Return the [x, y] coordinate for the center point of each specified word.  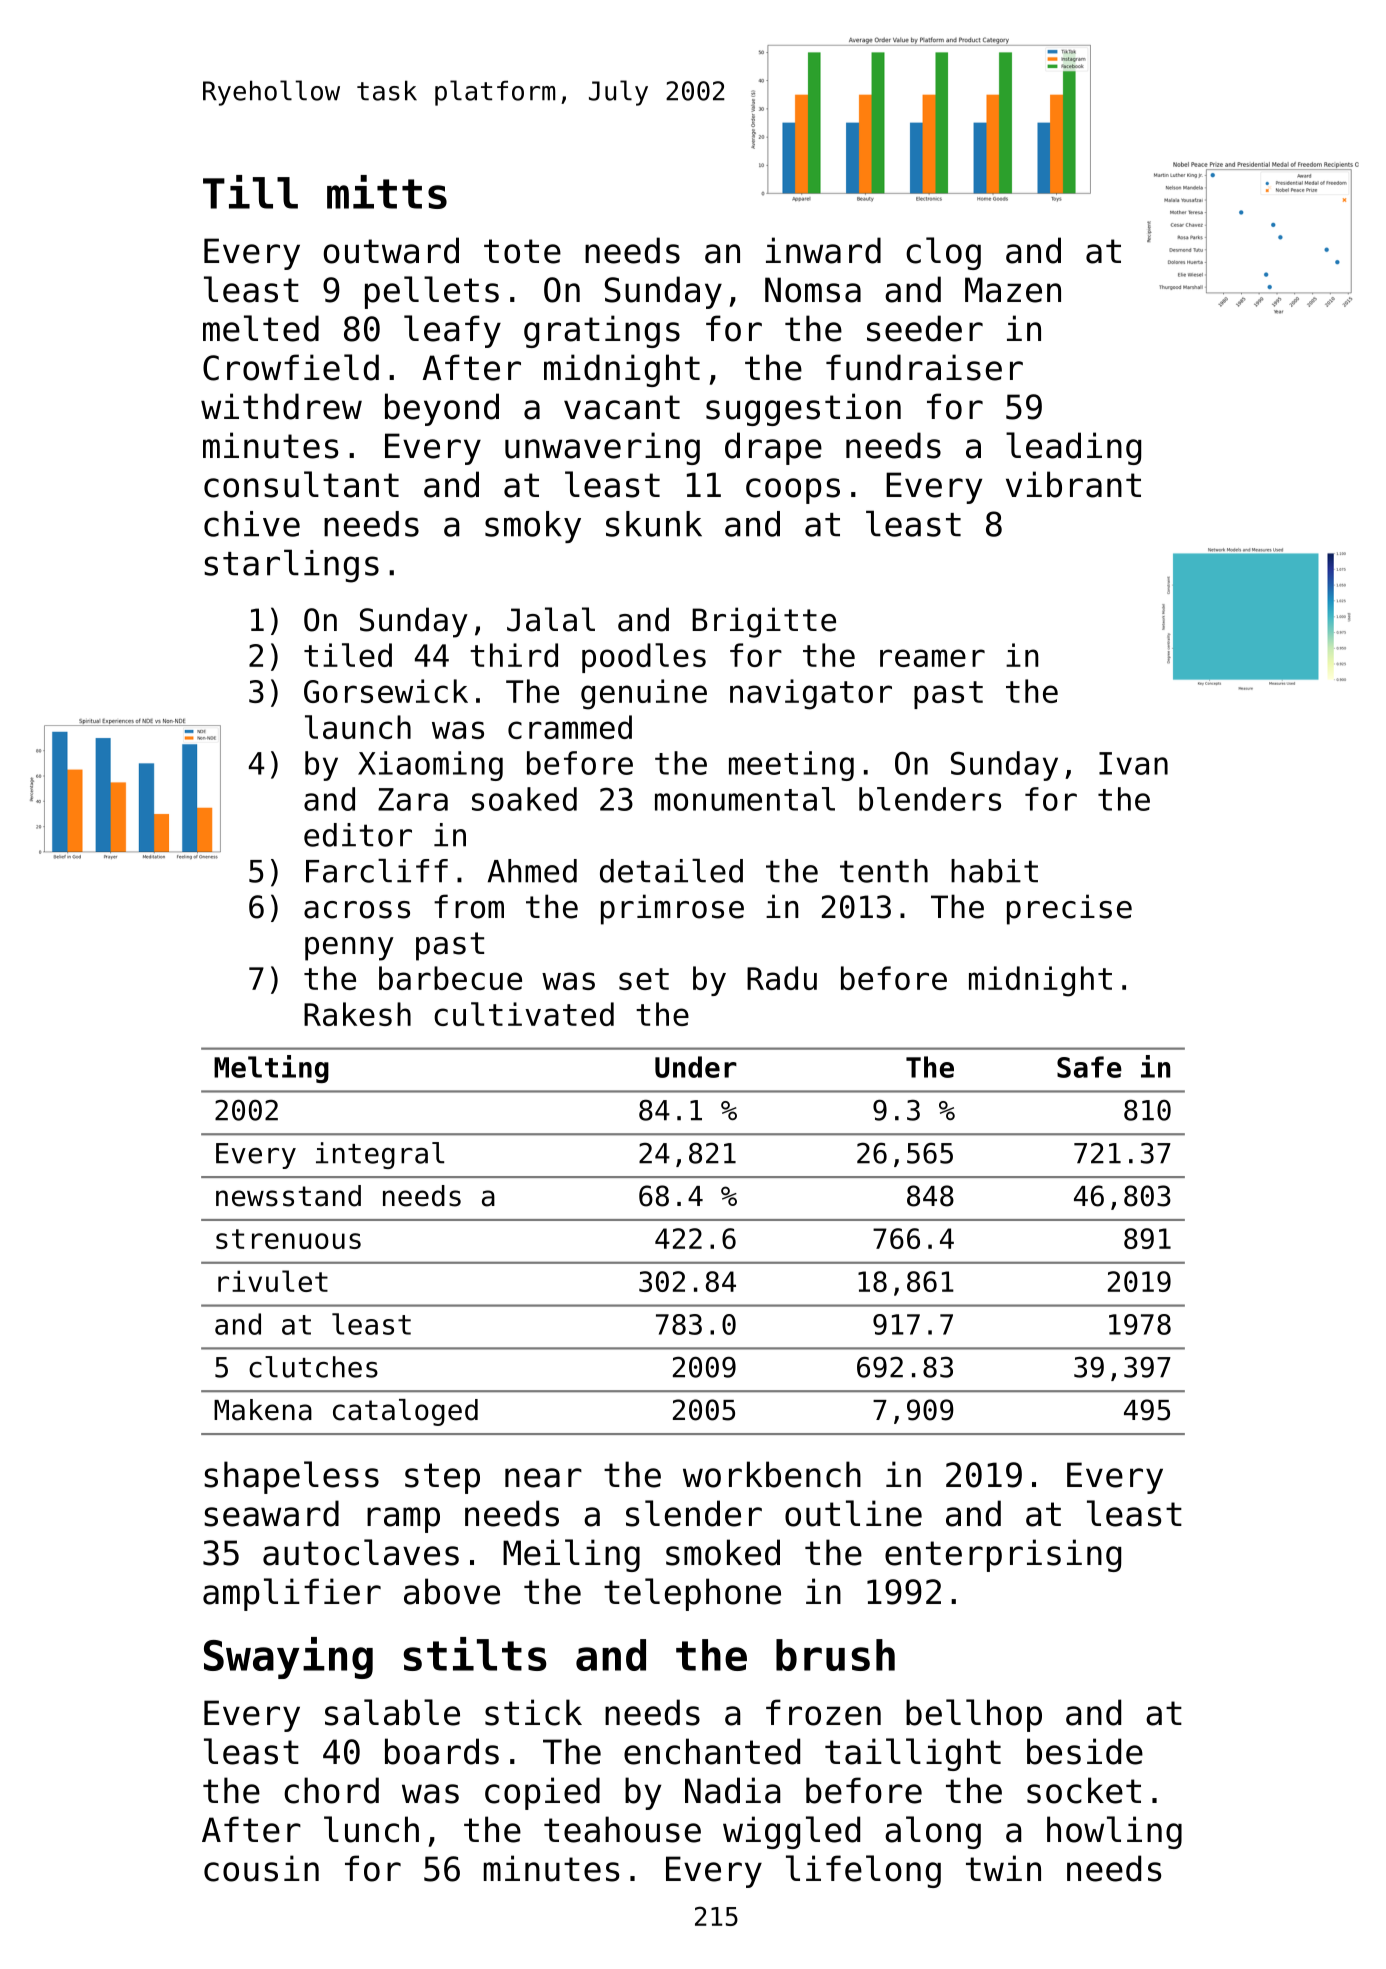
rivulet [273, 1281]
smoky [533, 527]
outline [853, 1513]
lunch [371, 1829]
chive [252, 524]
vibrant [1073, 484]
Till [250, 192]
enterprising [1003, 1555]
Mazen [1013, 290]
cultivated [524, 1014]
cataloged [405, 1412]
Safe [1089, 1067]
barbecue [450, 978]
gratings [602, 331]
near [543, 1478]
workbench [772, 1474]
